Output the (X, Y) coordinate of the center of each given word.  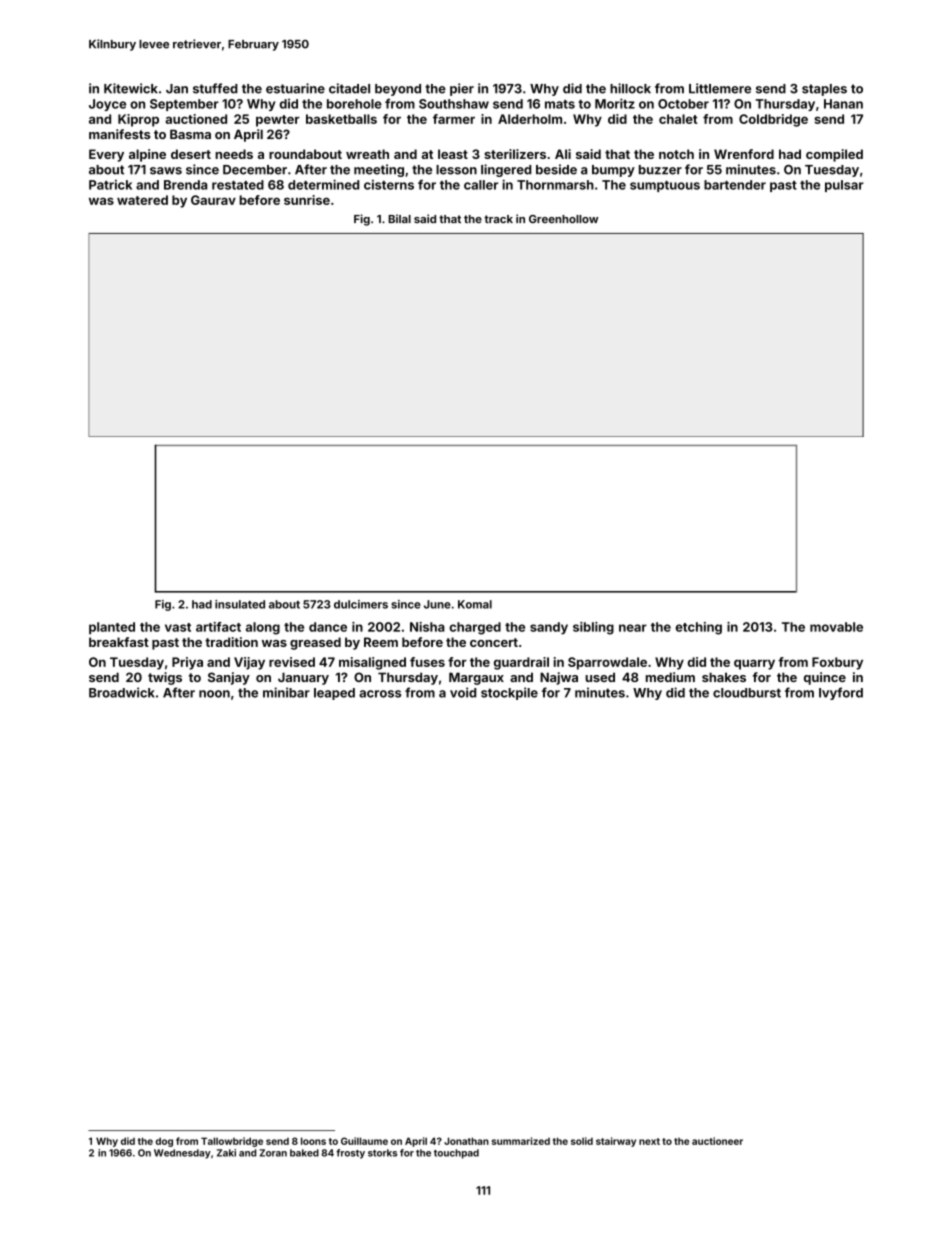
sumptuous (665, 186)
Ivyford (841, 693)
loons (313, 1141)
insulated (240, 604)
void (463, 692)
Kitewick (131, 88)
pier (462, 89)
